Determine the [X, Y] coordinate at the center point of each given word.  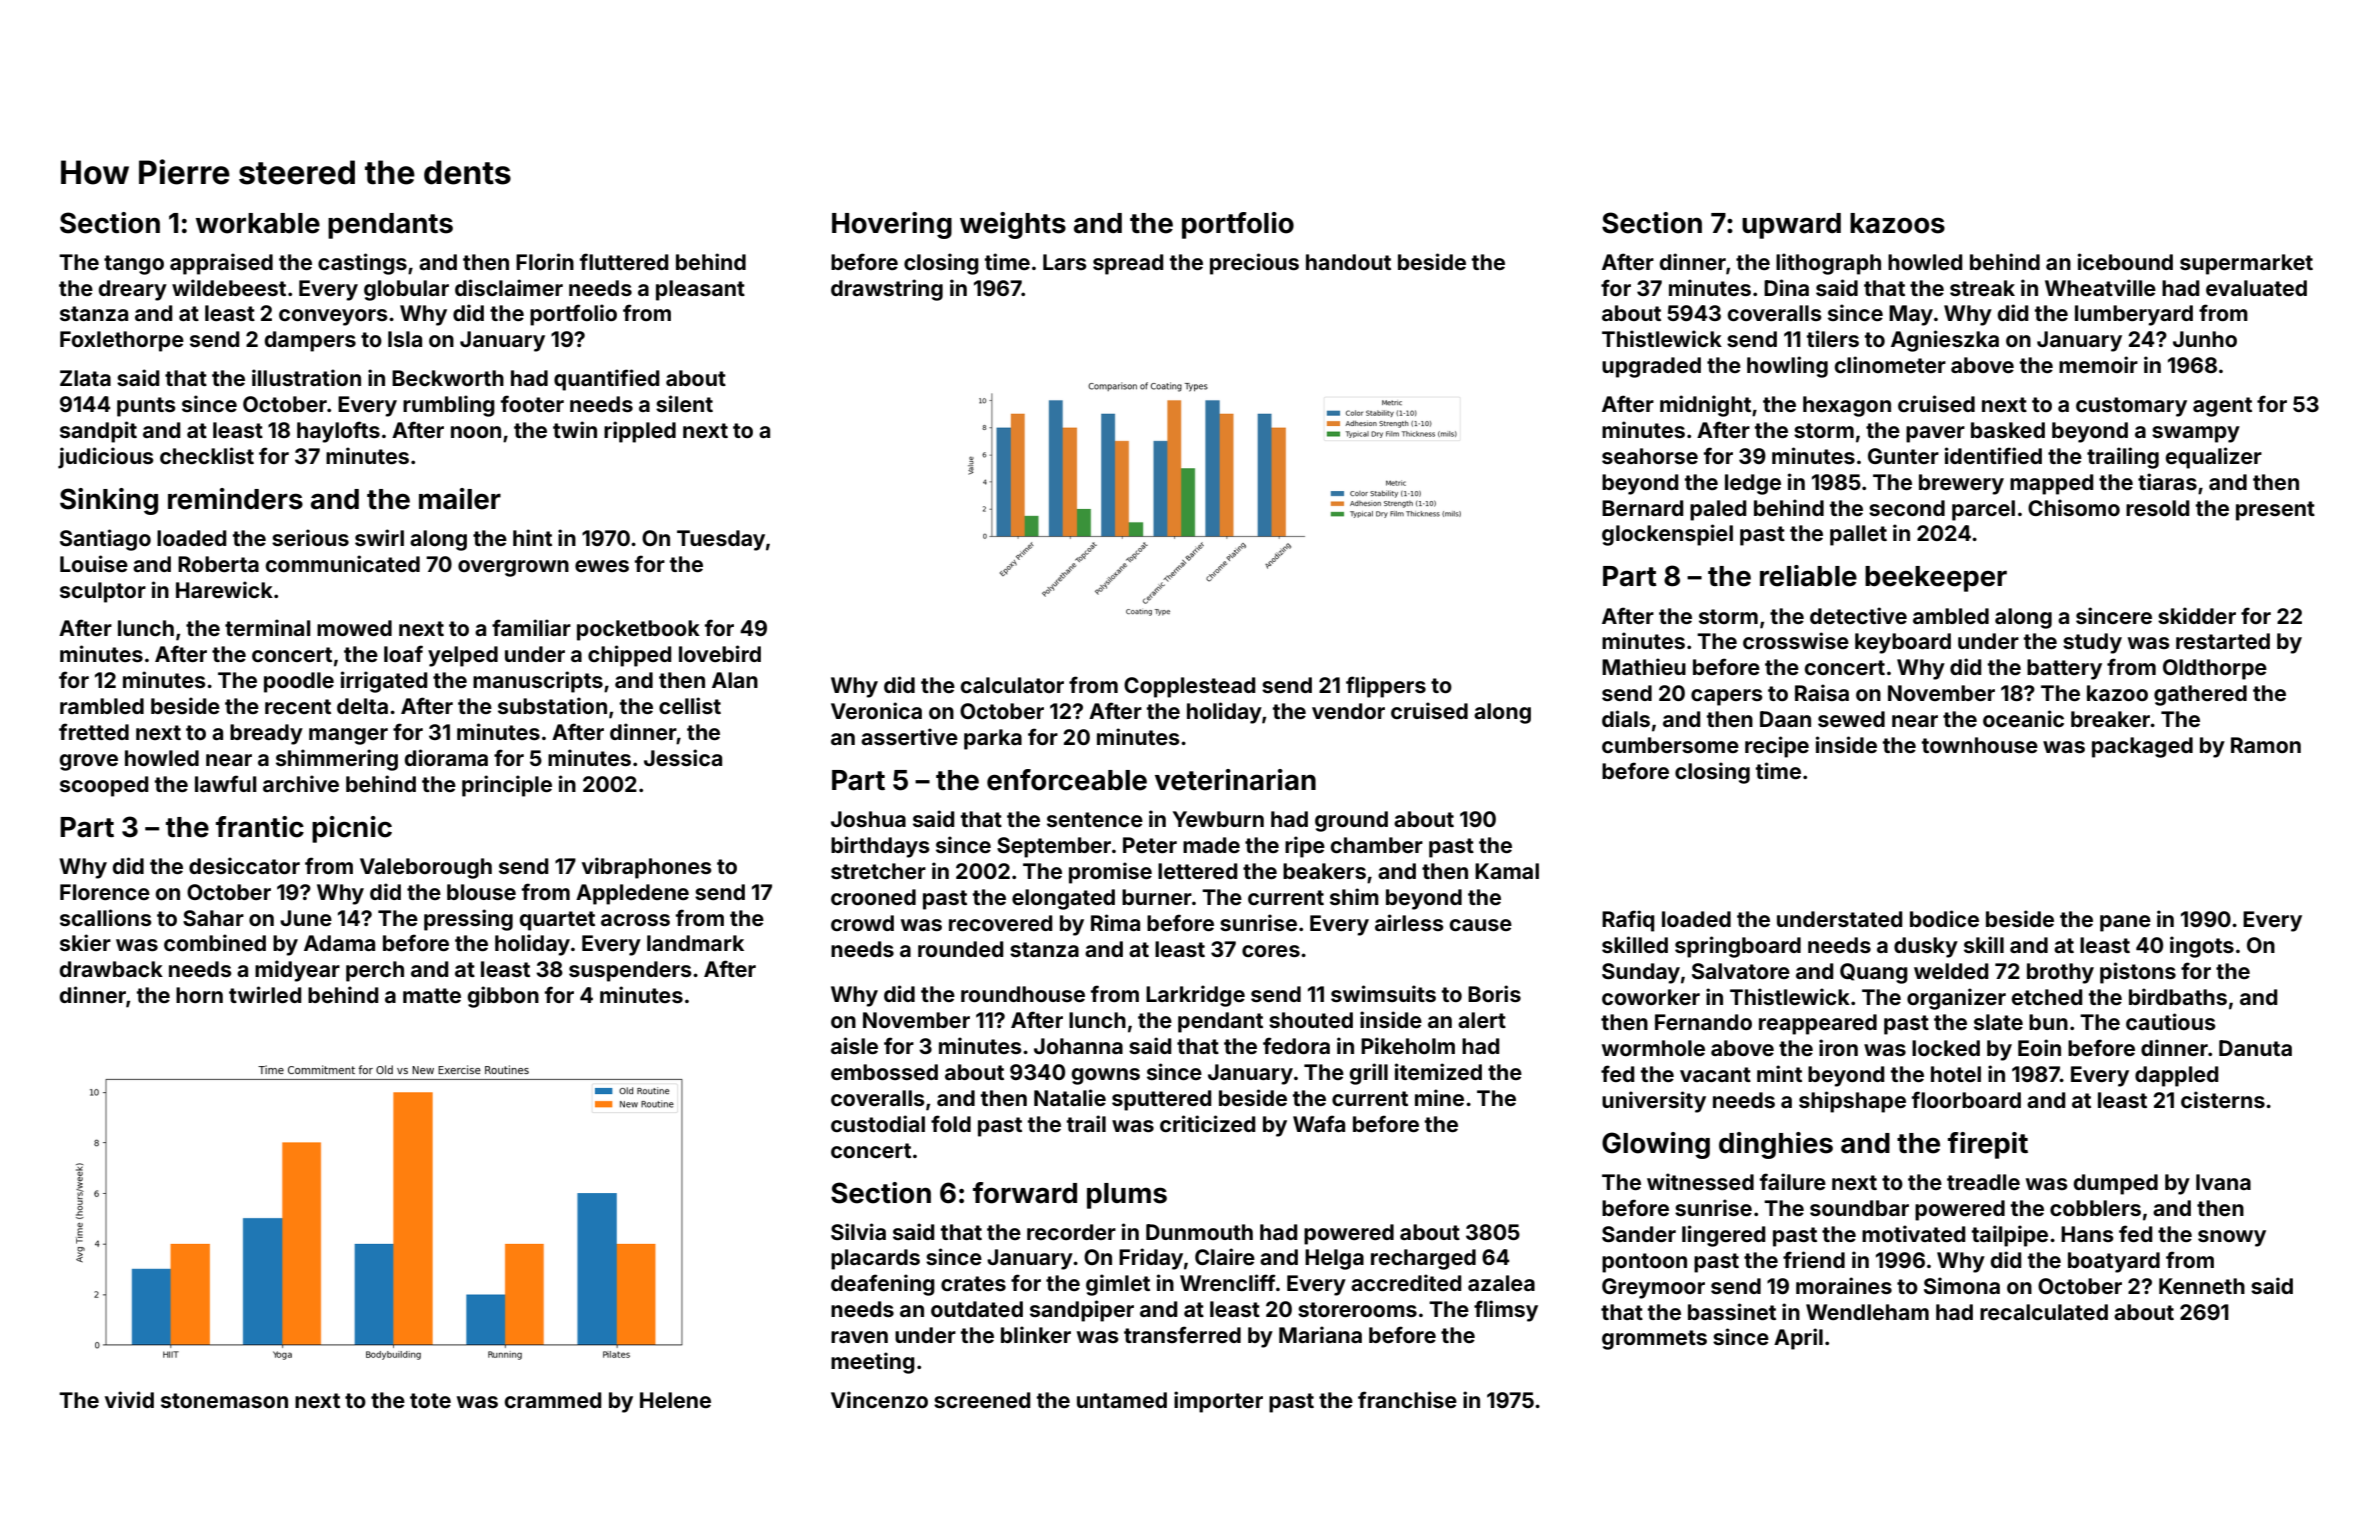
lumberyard [2134, 315]
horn [199, 995]
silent [684, 403]
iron [1838, 1047]
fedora [1296, 1045]
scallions [106, 917]
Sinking [109, 501]
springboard [1738, 947]
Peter [1150, 845]
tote [430, 1400]
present [2275, 511]
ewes [602, 566]
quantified [606, 380]
